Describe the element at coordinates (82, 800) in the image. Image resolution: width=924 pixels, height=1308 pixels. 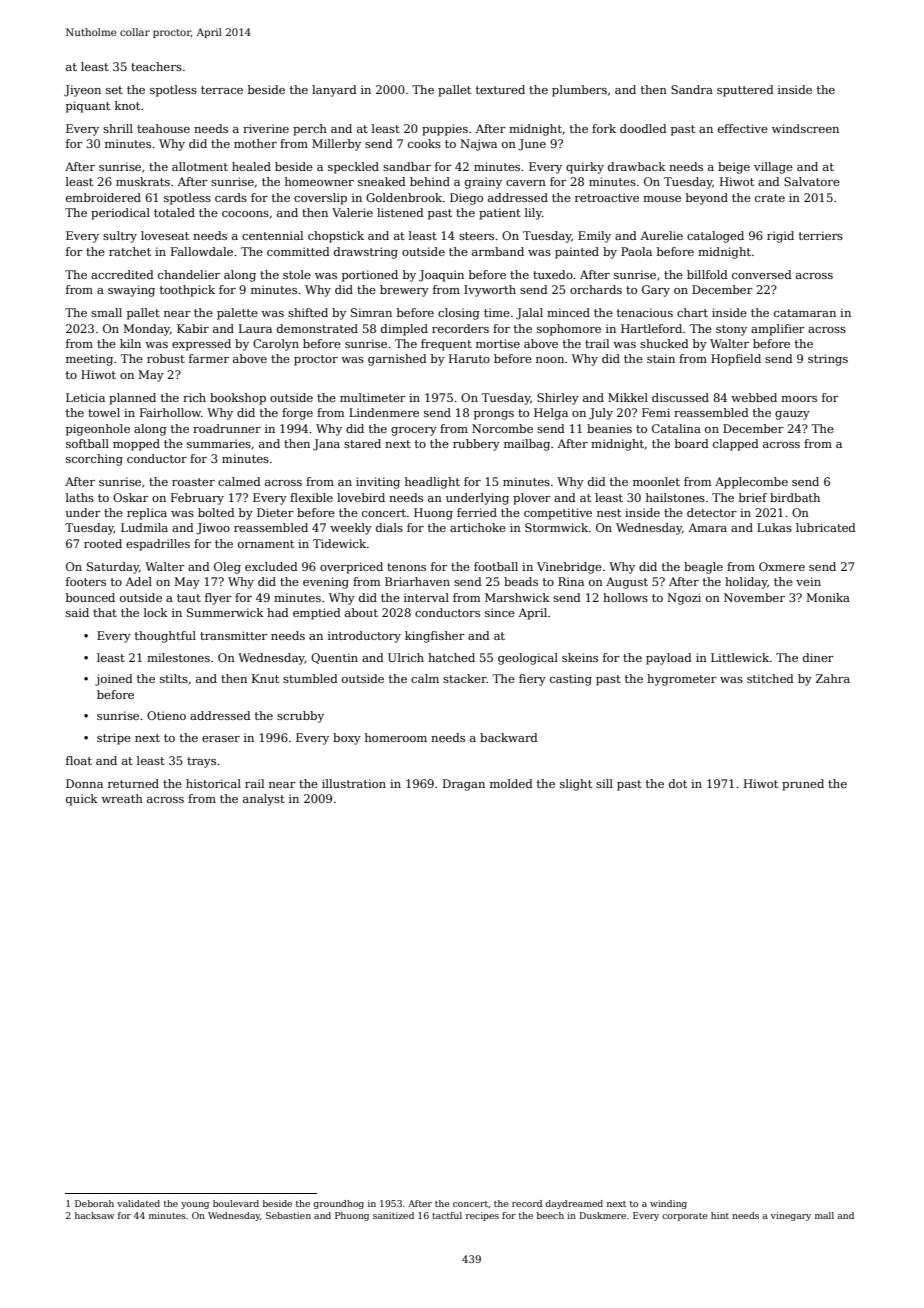
I see `quick` at that location.
